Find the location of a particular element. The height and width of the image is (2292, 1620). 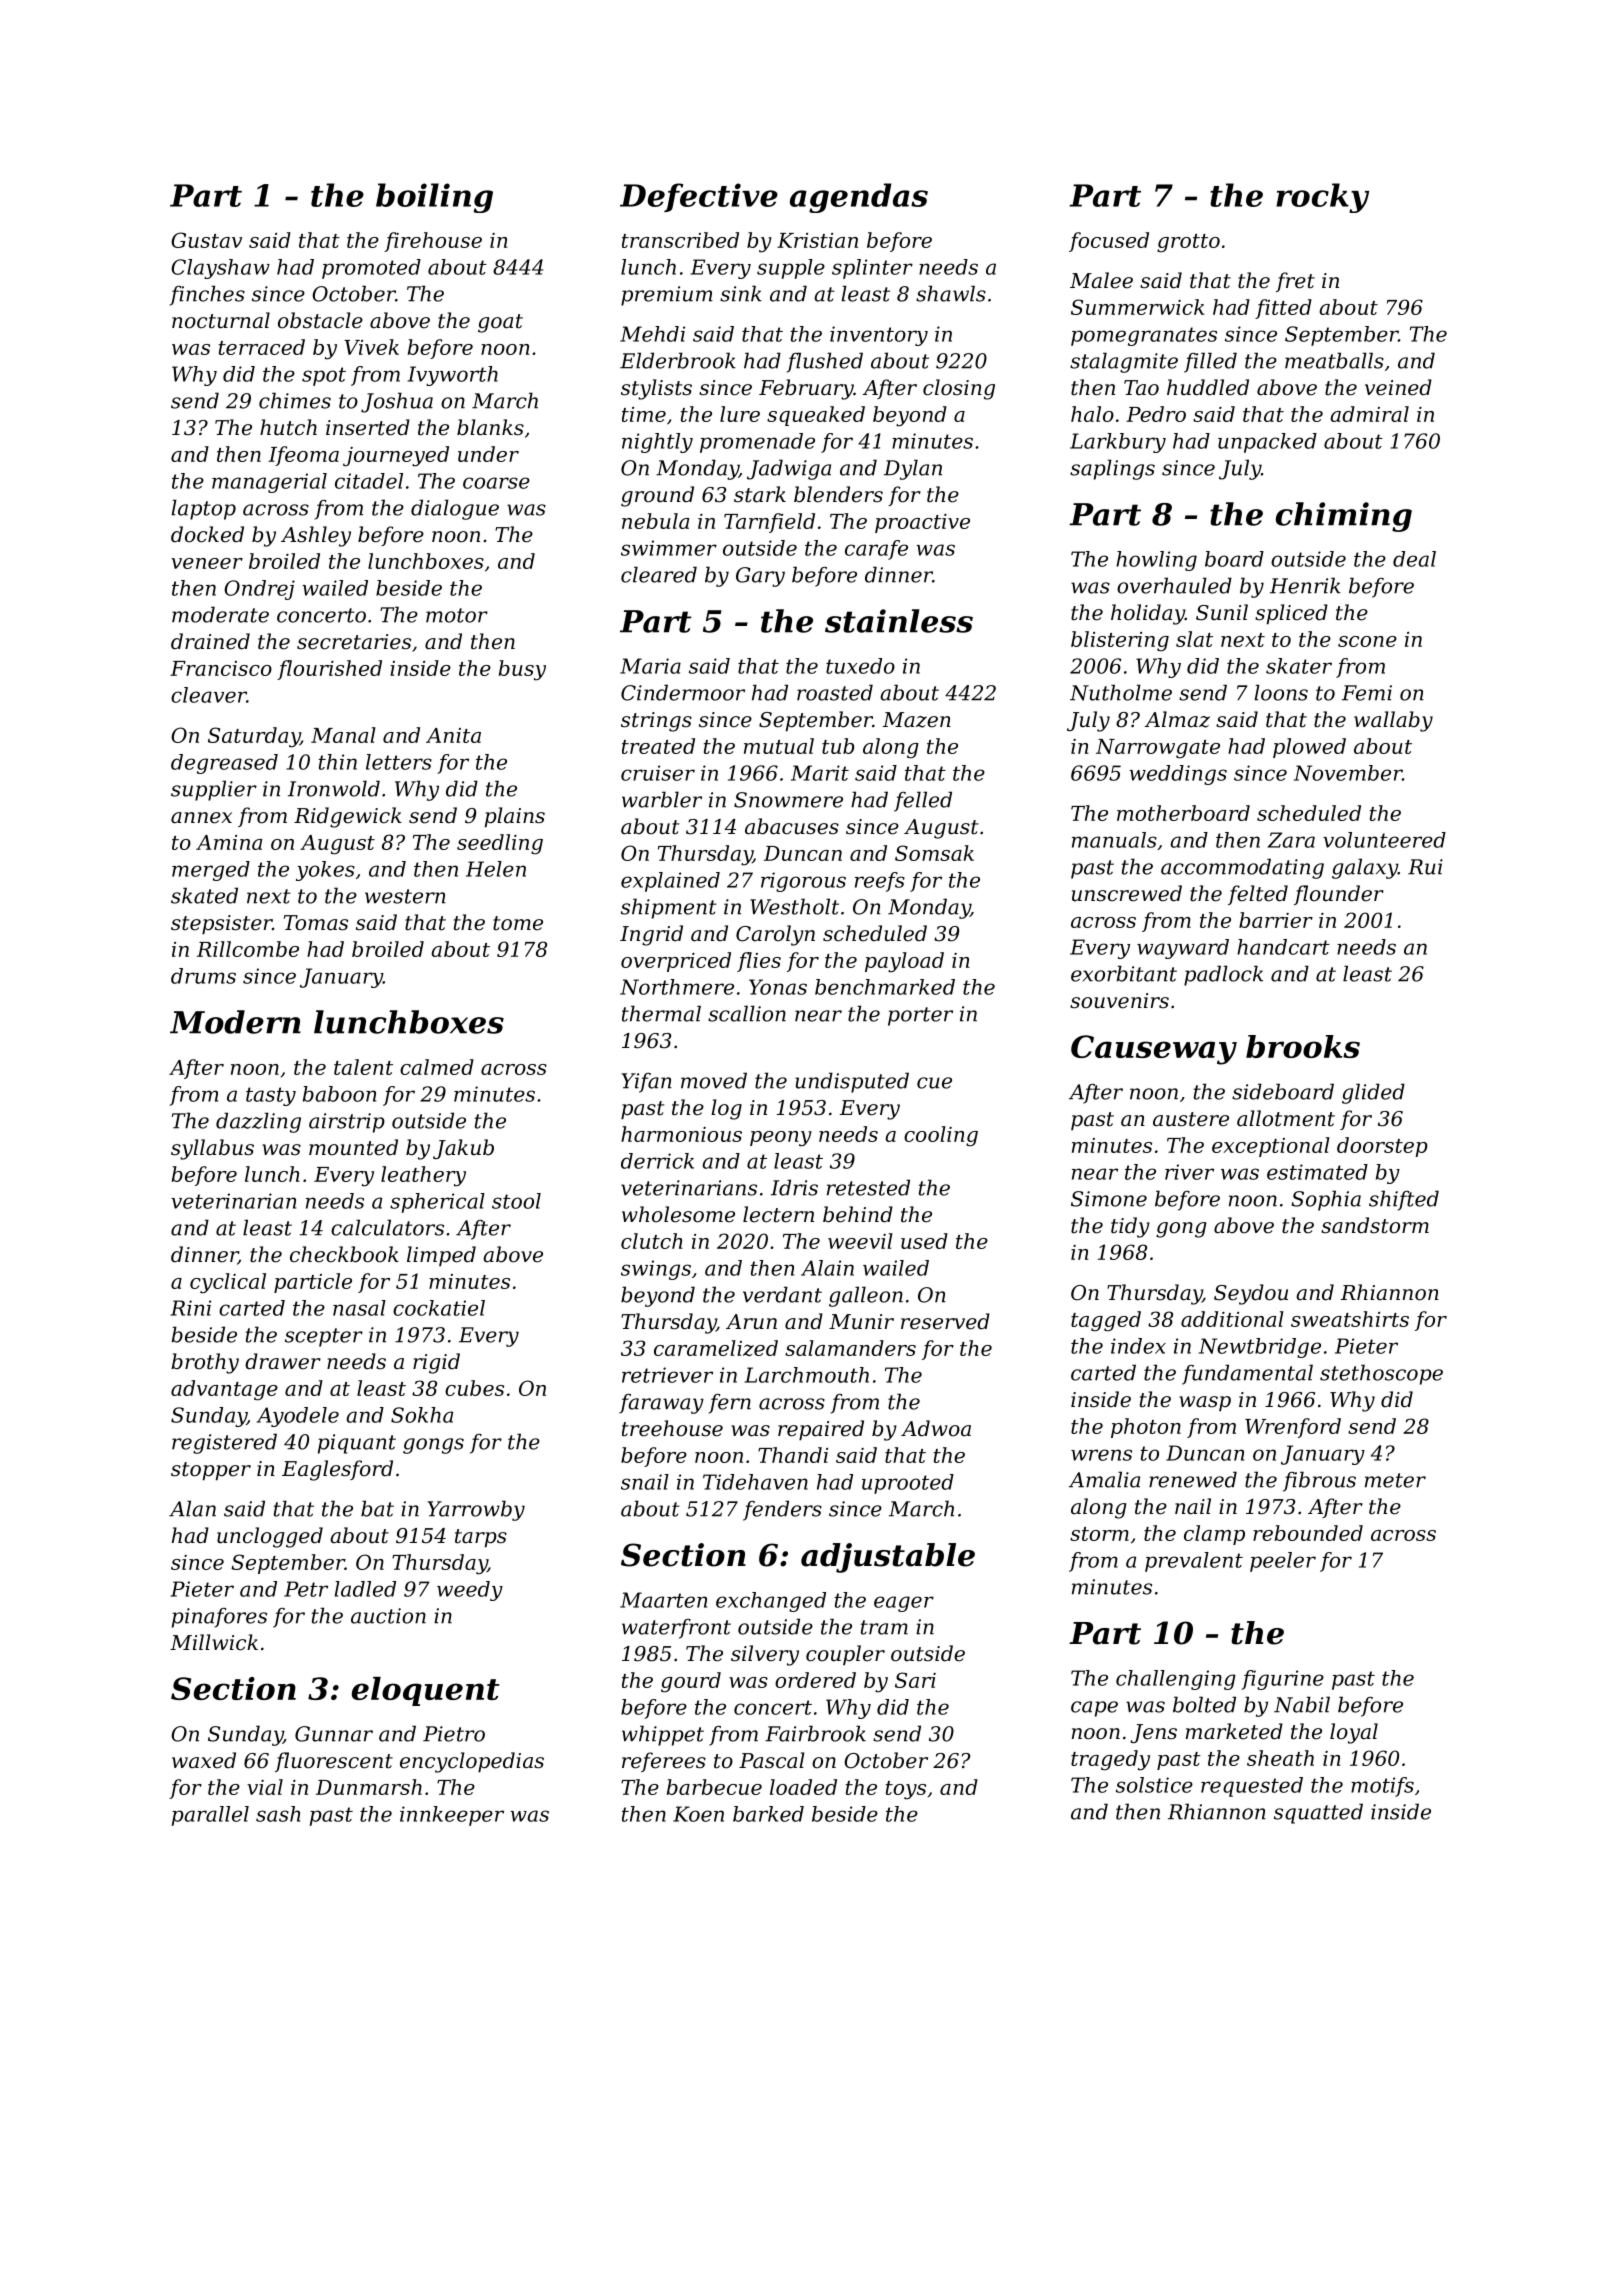

hutch is located at coordinates (288, 427).
